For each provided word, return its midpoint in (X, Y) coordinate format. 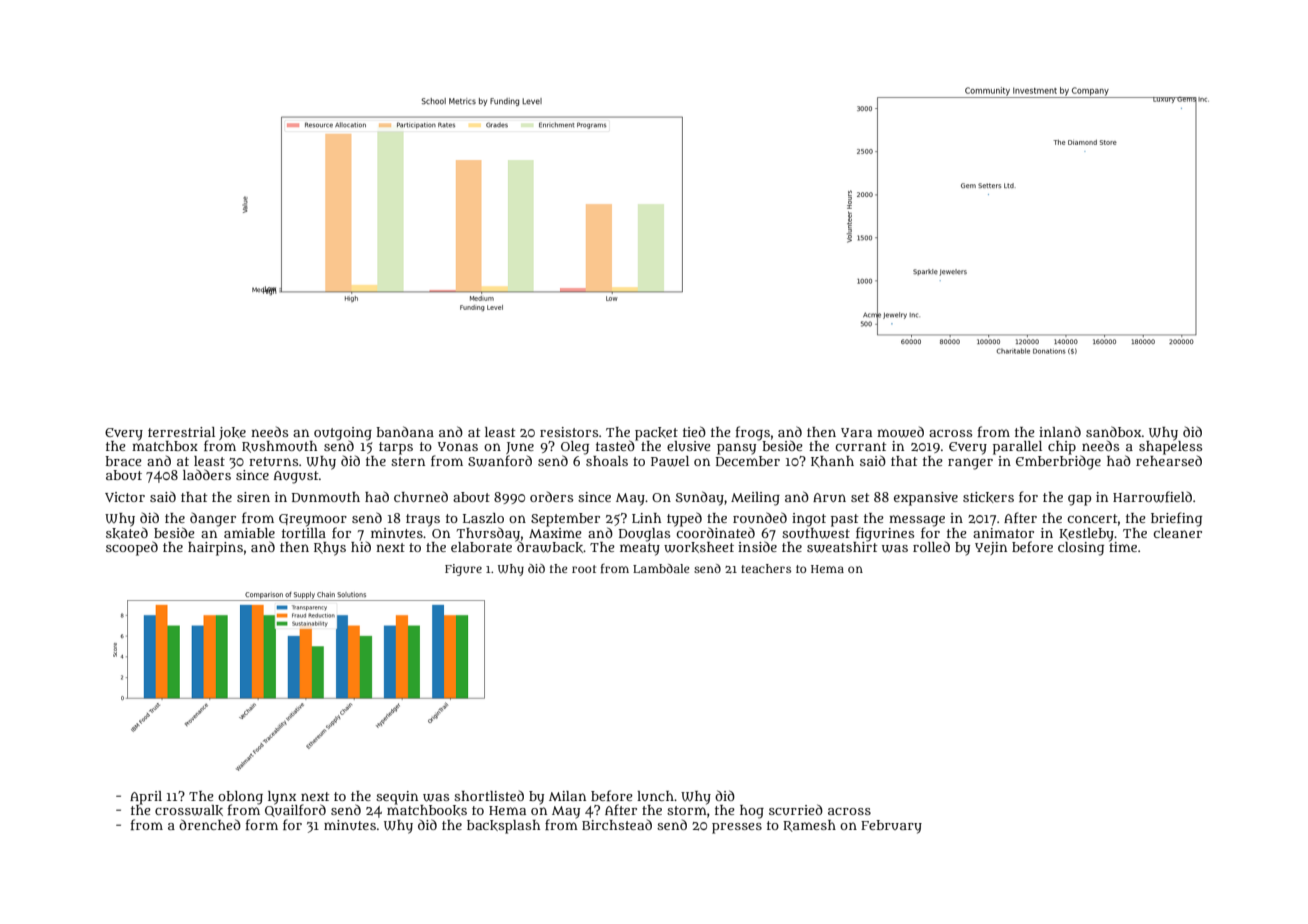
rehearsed (1169, 460)
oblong (240, 798)
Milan (567, 796)
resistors (569, 432)
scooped (132, 548)
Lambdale (661, 568)
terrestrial (181, 432)
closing (1081, 549)
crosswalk (189, 810)
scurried (796, 809)
